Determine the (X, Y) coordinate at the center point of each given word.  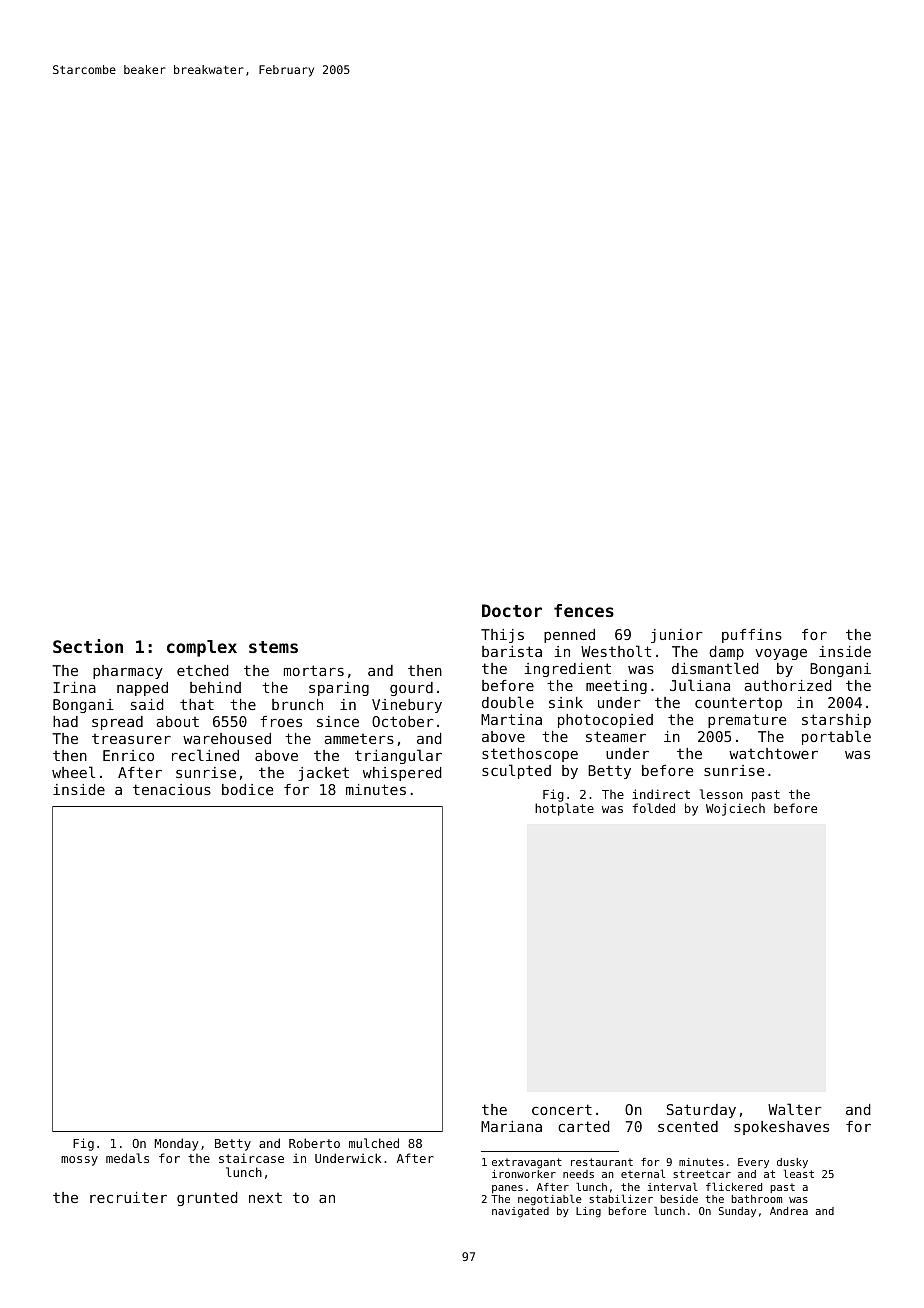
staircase (251, 1158)
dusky (792, 1164)
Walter (795, 1109)
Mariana (511, 1126)
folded (653, 808)
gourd (411, 689)
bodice (247, 789)
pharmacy (128, 672)
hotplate (564, 809)
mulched (374, 1143)
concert (562, 1109)
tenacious (172, 789)
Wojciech (735, 809)
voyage (781, 654)
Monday (176, 1144)
